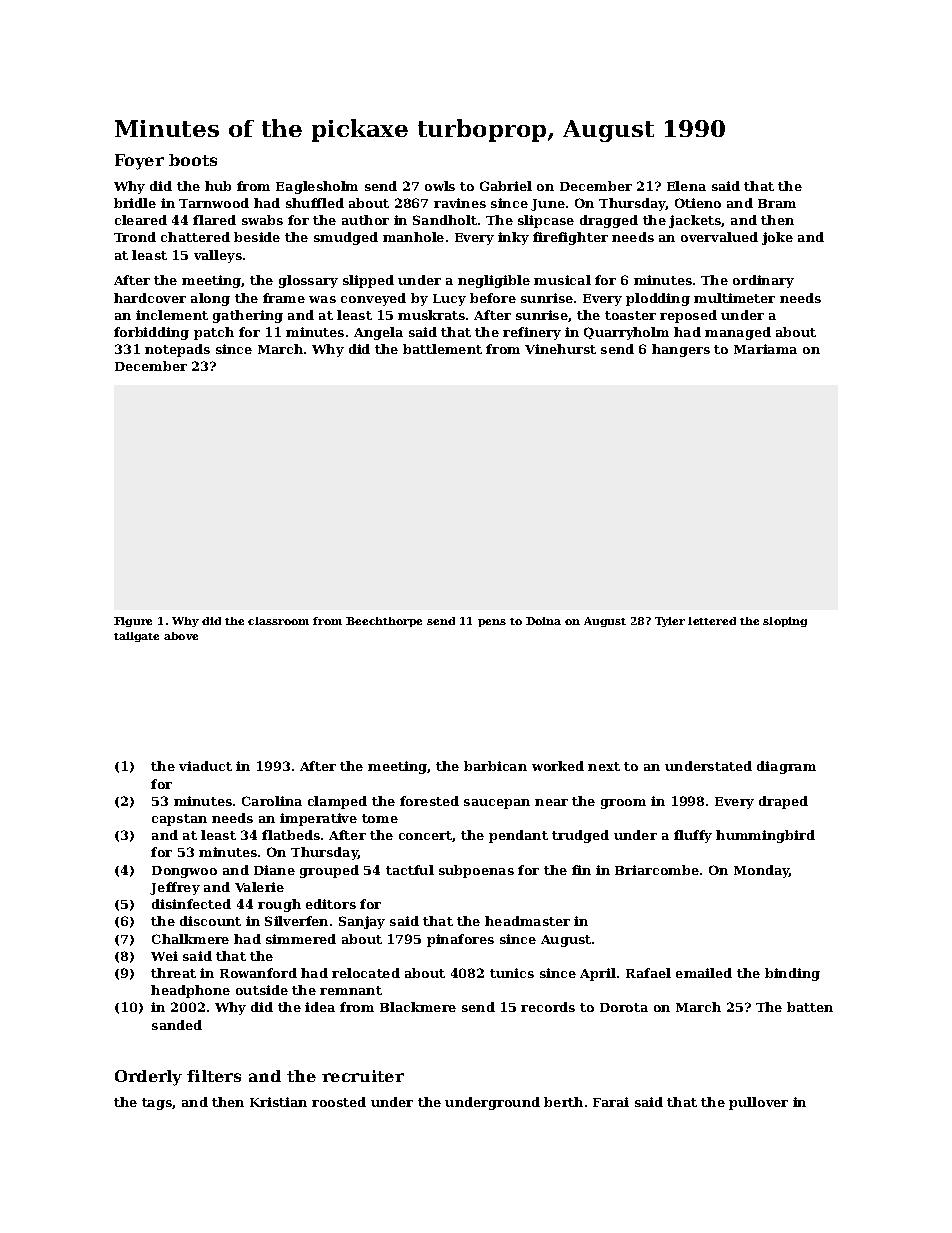 The height and width of the image is (1233, 952). Describe the element at coordinates (278, 621) in the image. I see `classroom` at that location.
